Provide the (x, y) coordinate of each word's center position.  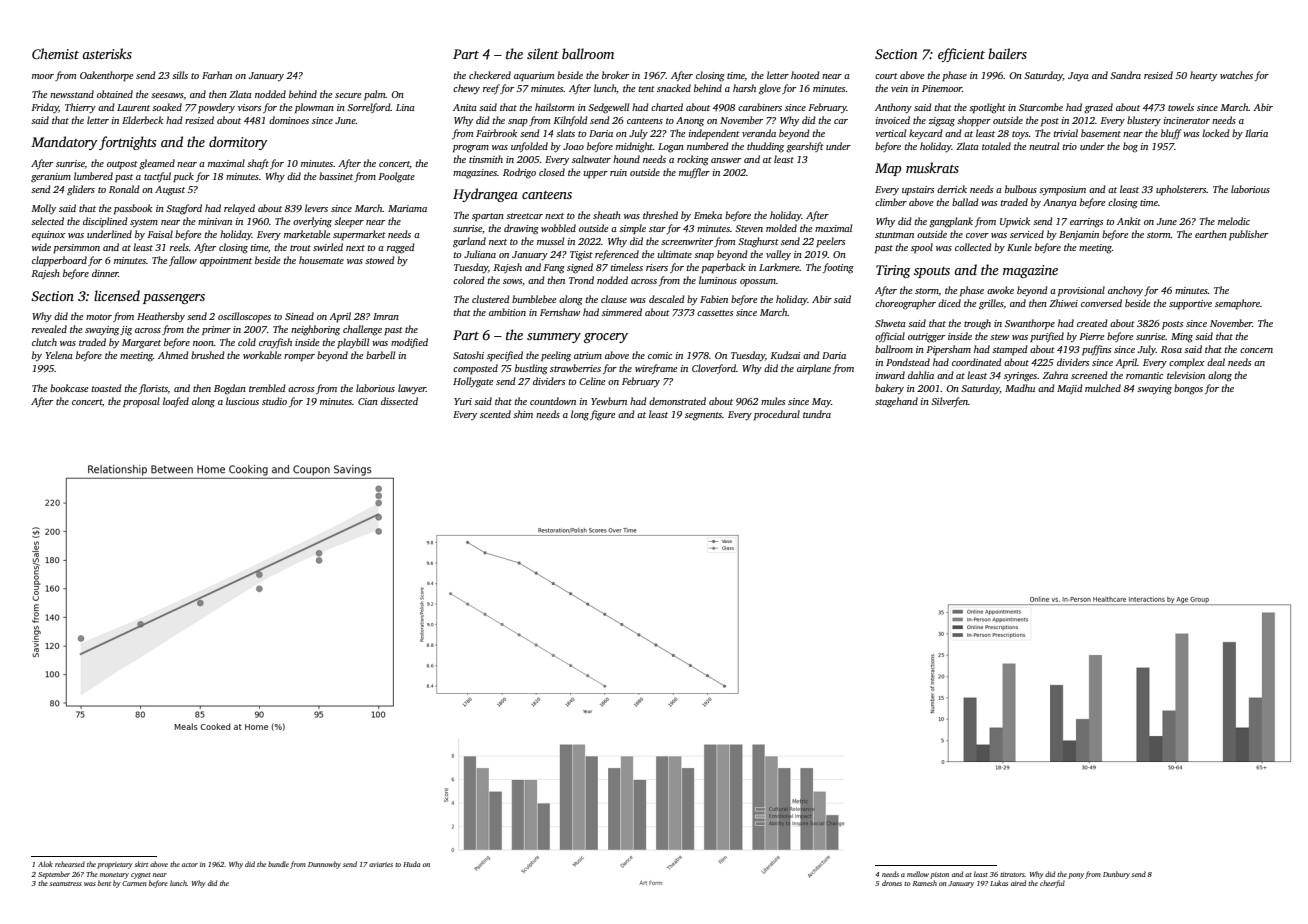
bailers (1007, 53)
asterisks (107, 53)
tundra (817, 414)
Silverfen (949, 402)
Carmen (134, 883)
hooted (805, 75)
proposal (141, 402)
